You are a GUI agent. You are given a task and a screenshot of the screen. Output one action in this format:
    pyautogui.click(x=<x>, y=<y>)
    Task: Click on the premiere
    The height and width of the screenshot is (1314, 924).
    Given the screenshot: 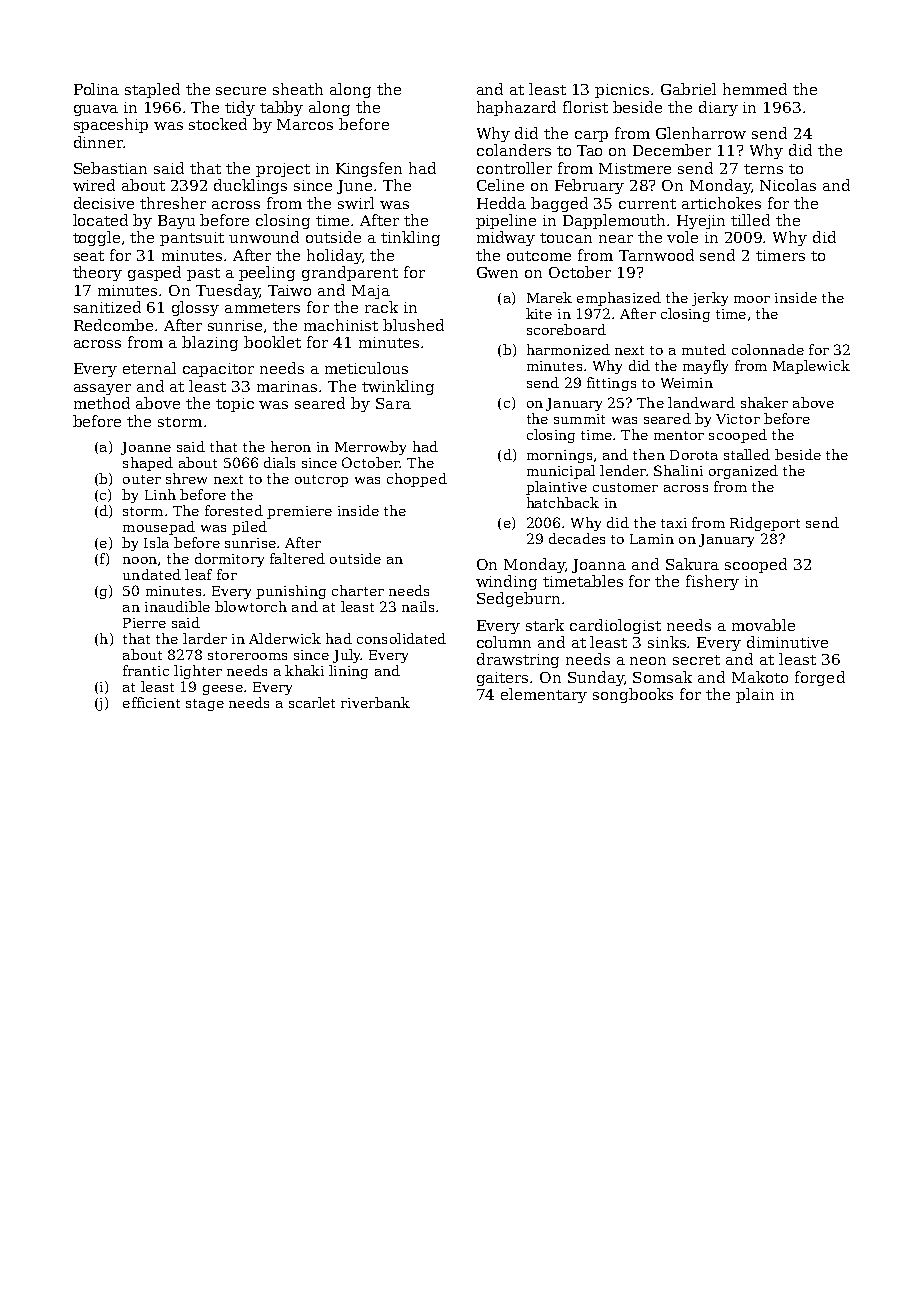 What is the action you would take?
    pyautogui.click(x=299, y=512)
